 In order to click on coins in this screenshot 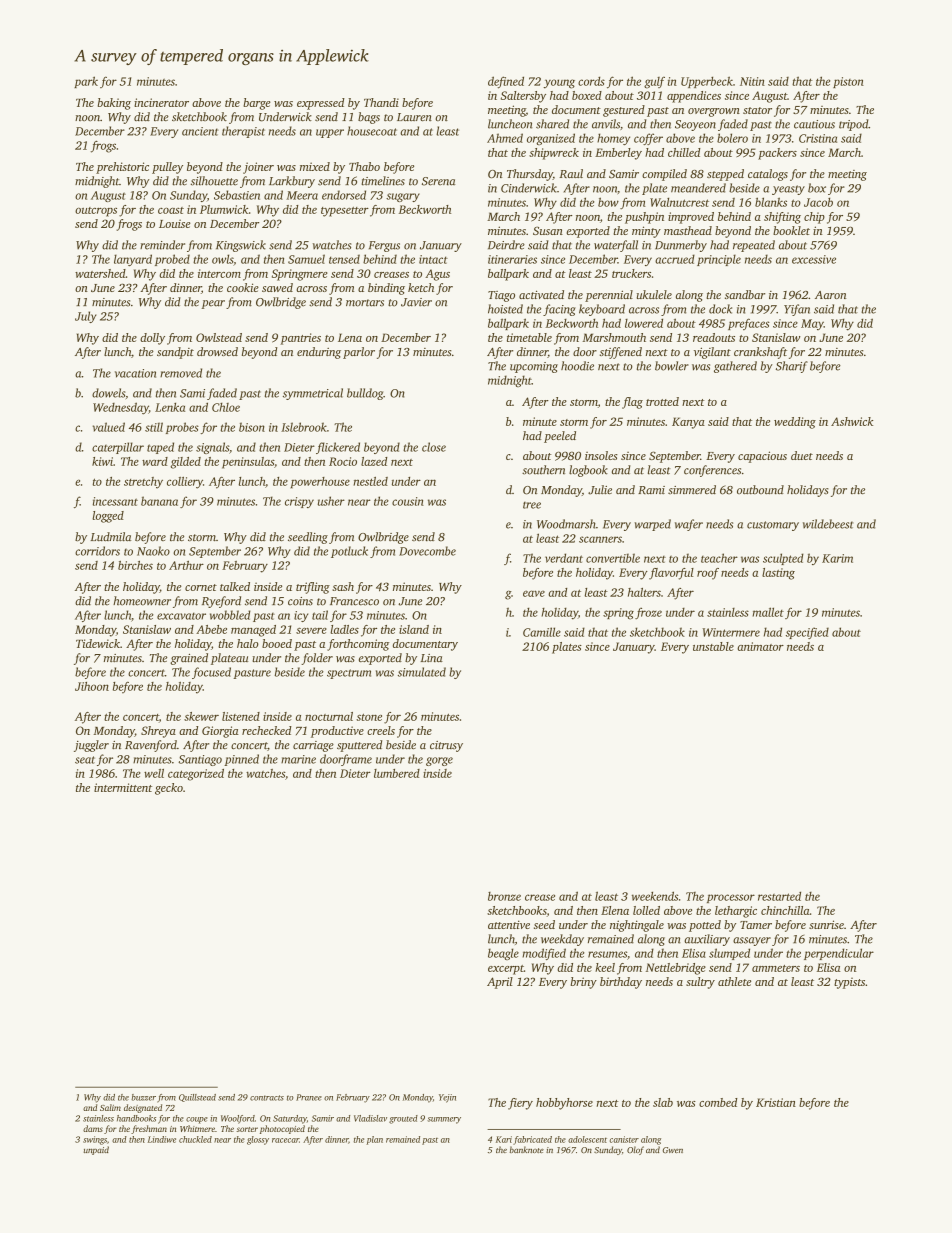, I will do `click(300, 601)`.
